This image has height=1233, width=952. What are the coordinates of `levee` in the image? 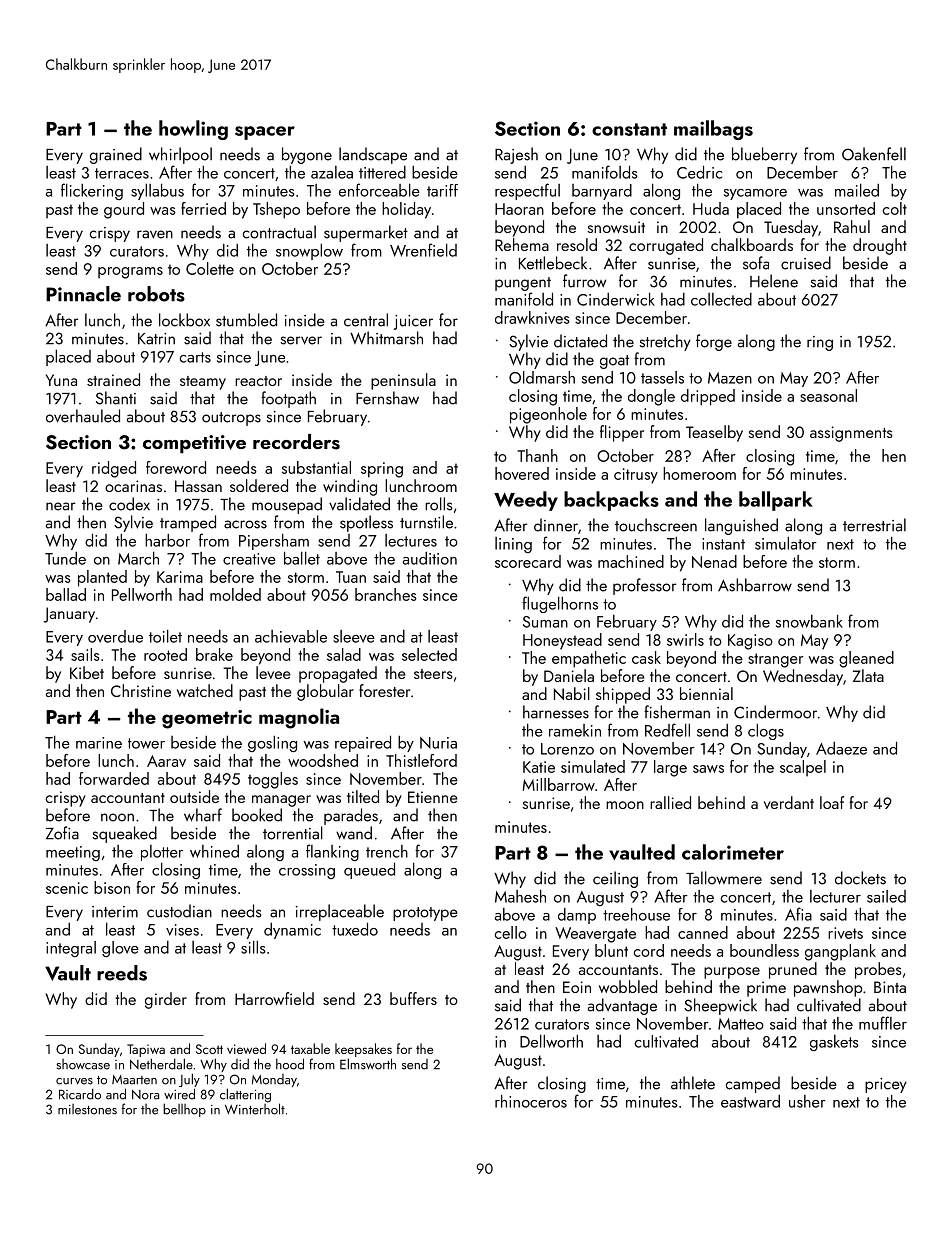 It's located at (273, 672).
